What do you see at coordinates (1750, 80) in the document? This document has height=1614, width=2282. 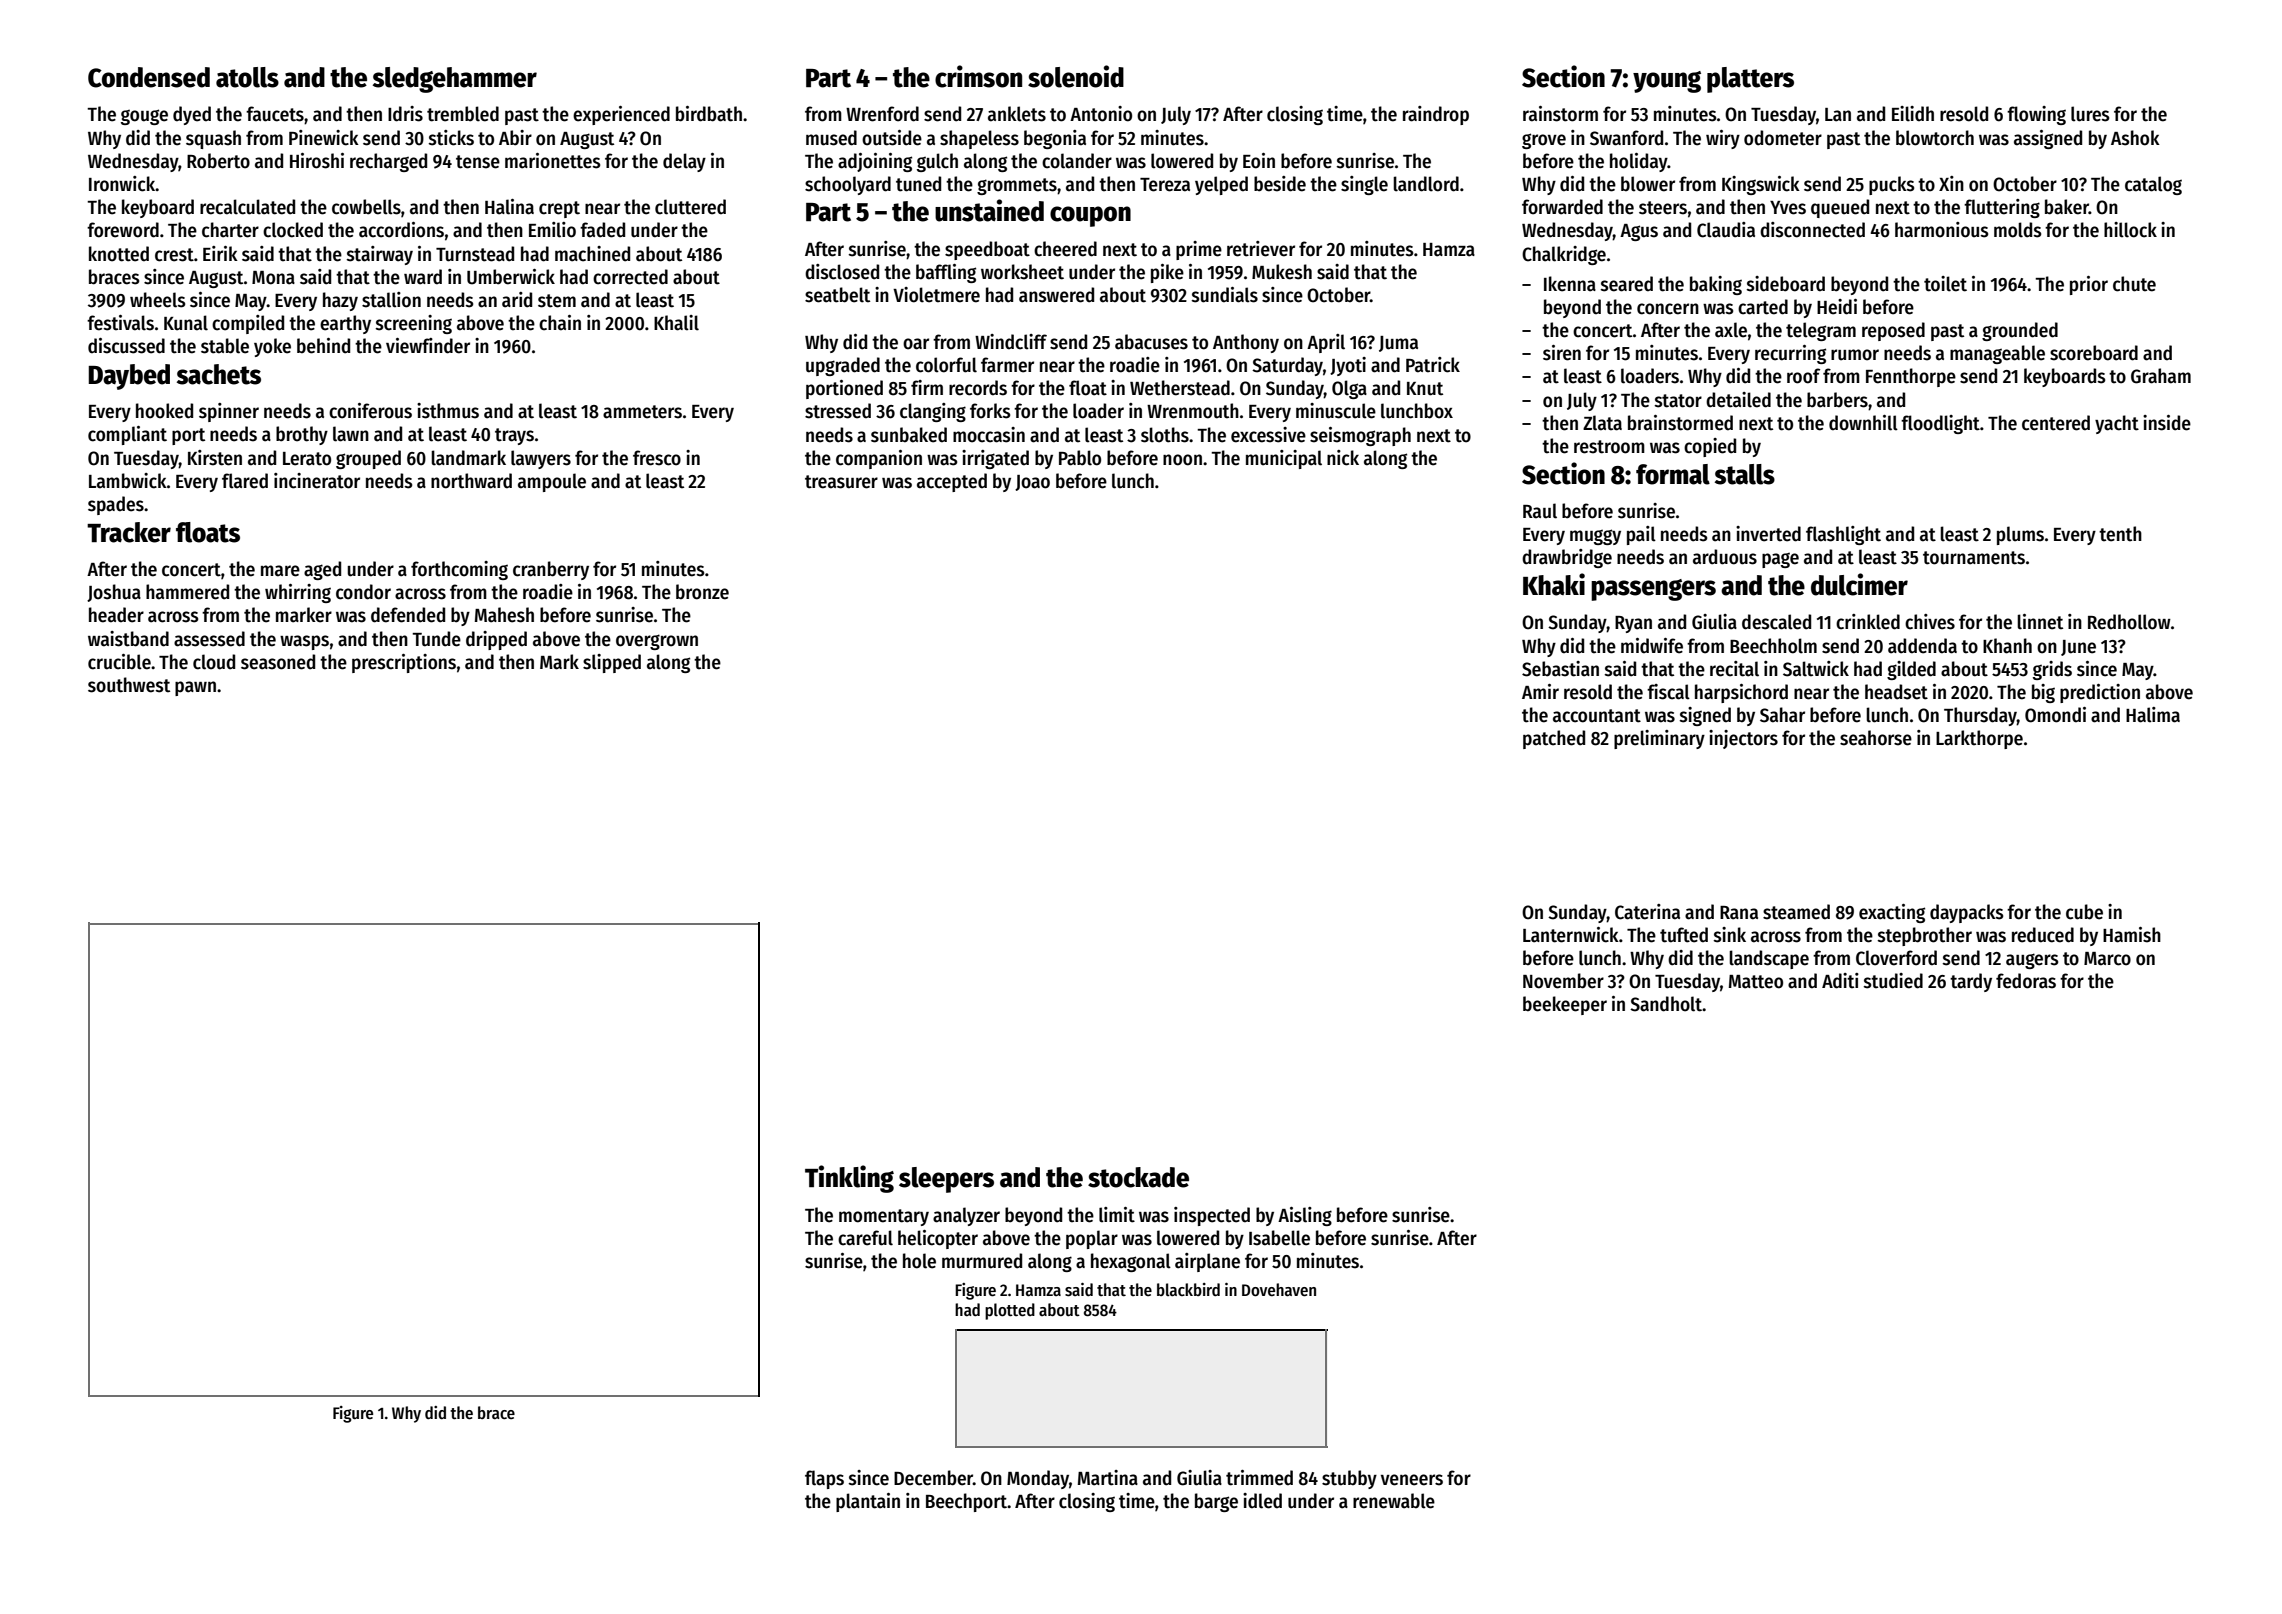 I see `platters` at bounding box center [1750, 80].
